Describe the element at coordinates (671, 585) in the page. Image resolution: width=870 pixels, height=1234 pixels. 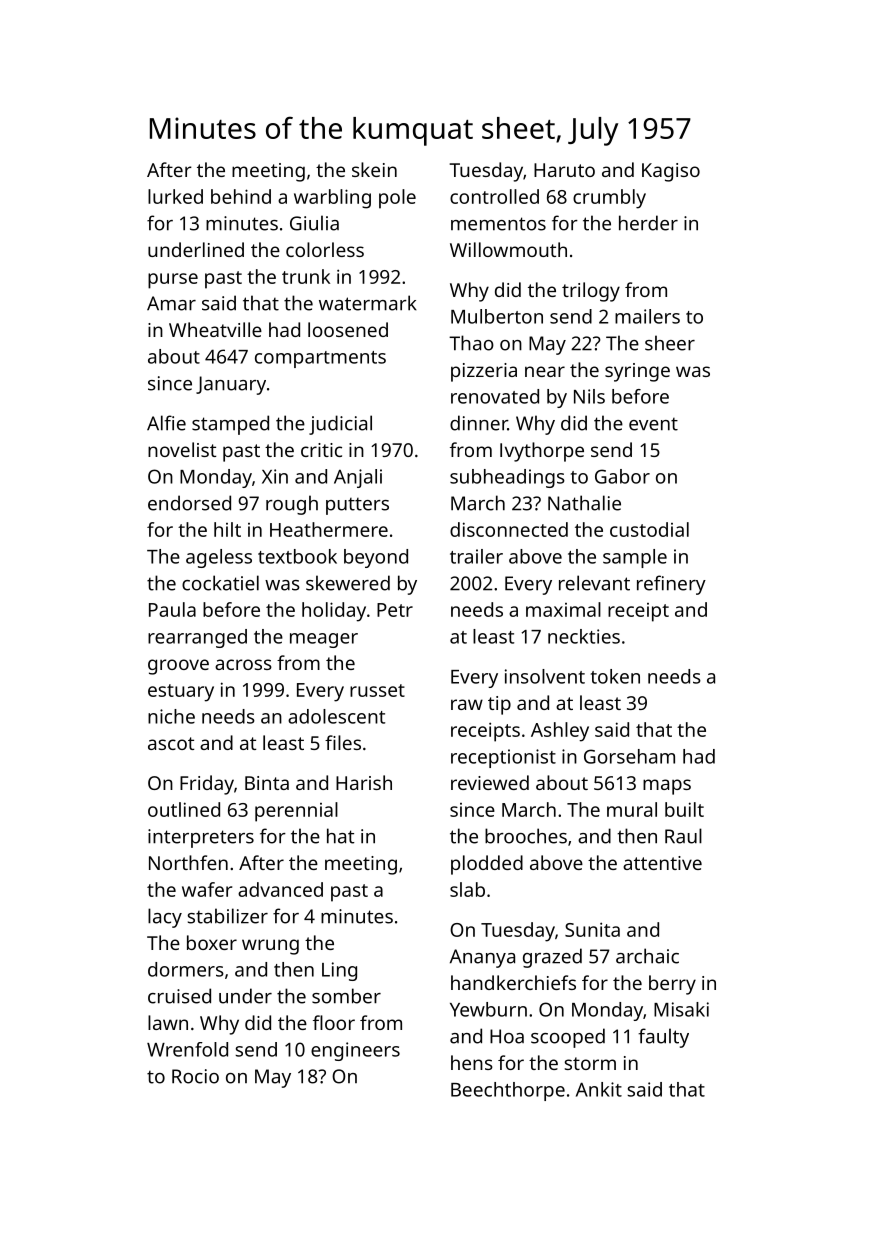
I see `refinery` at that location.
